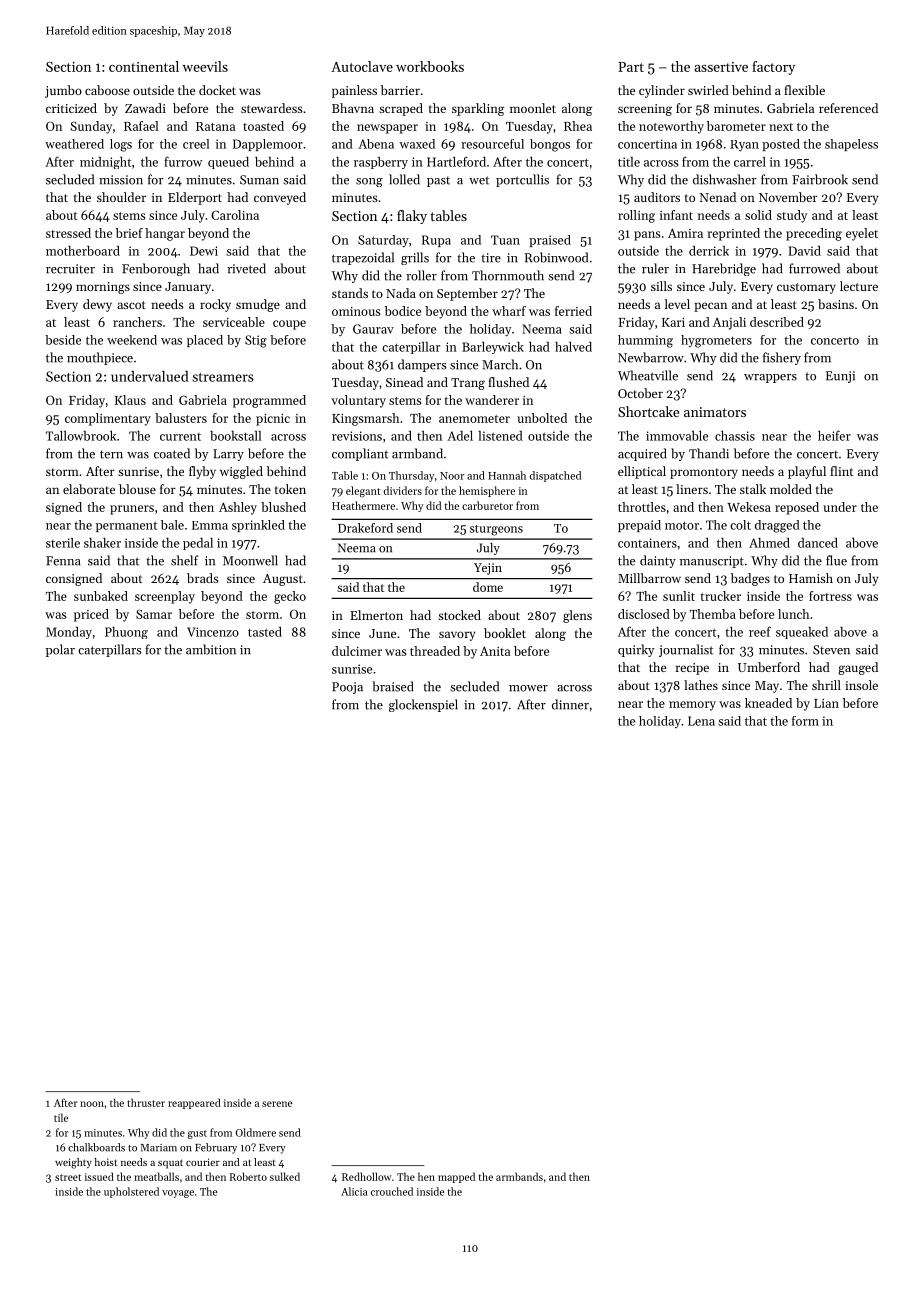 This screenshot has width=924, height=1308. Describe the element at coordinates (474, 419) in the screenshot. I see `anemometer` at that location.
